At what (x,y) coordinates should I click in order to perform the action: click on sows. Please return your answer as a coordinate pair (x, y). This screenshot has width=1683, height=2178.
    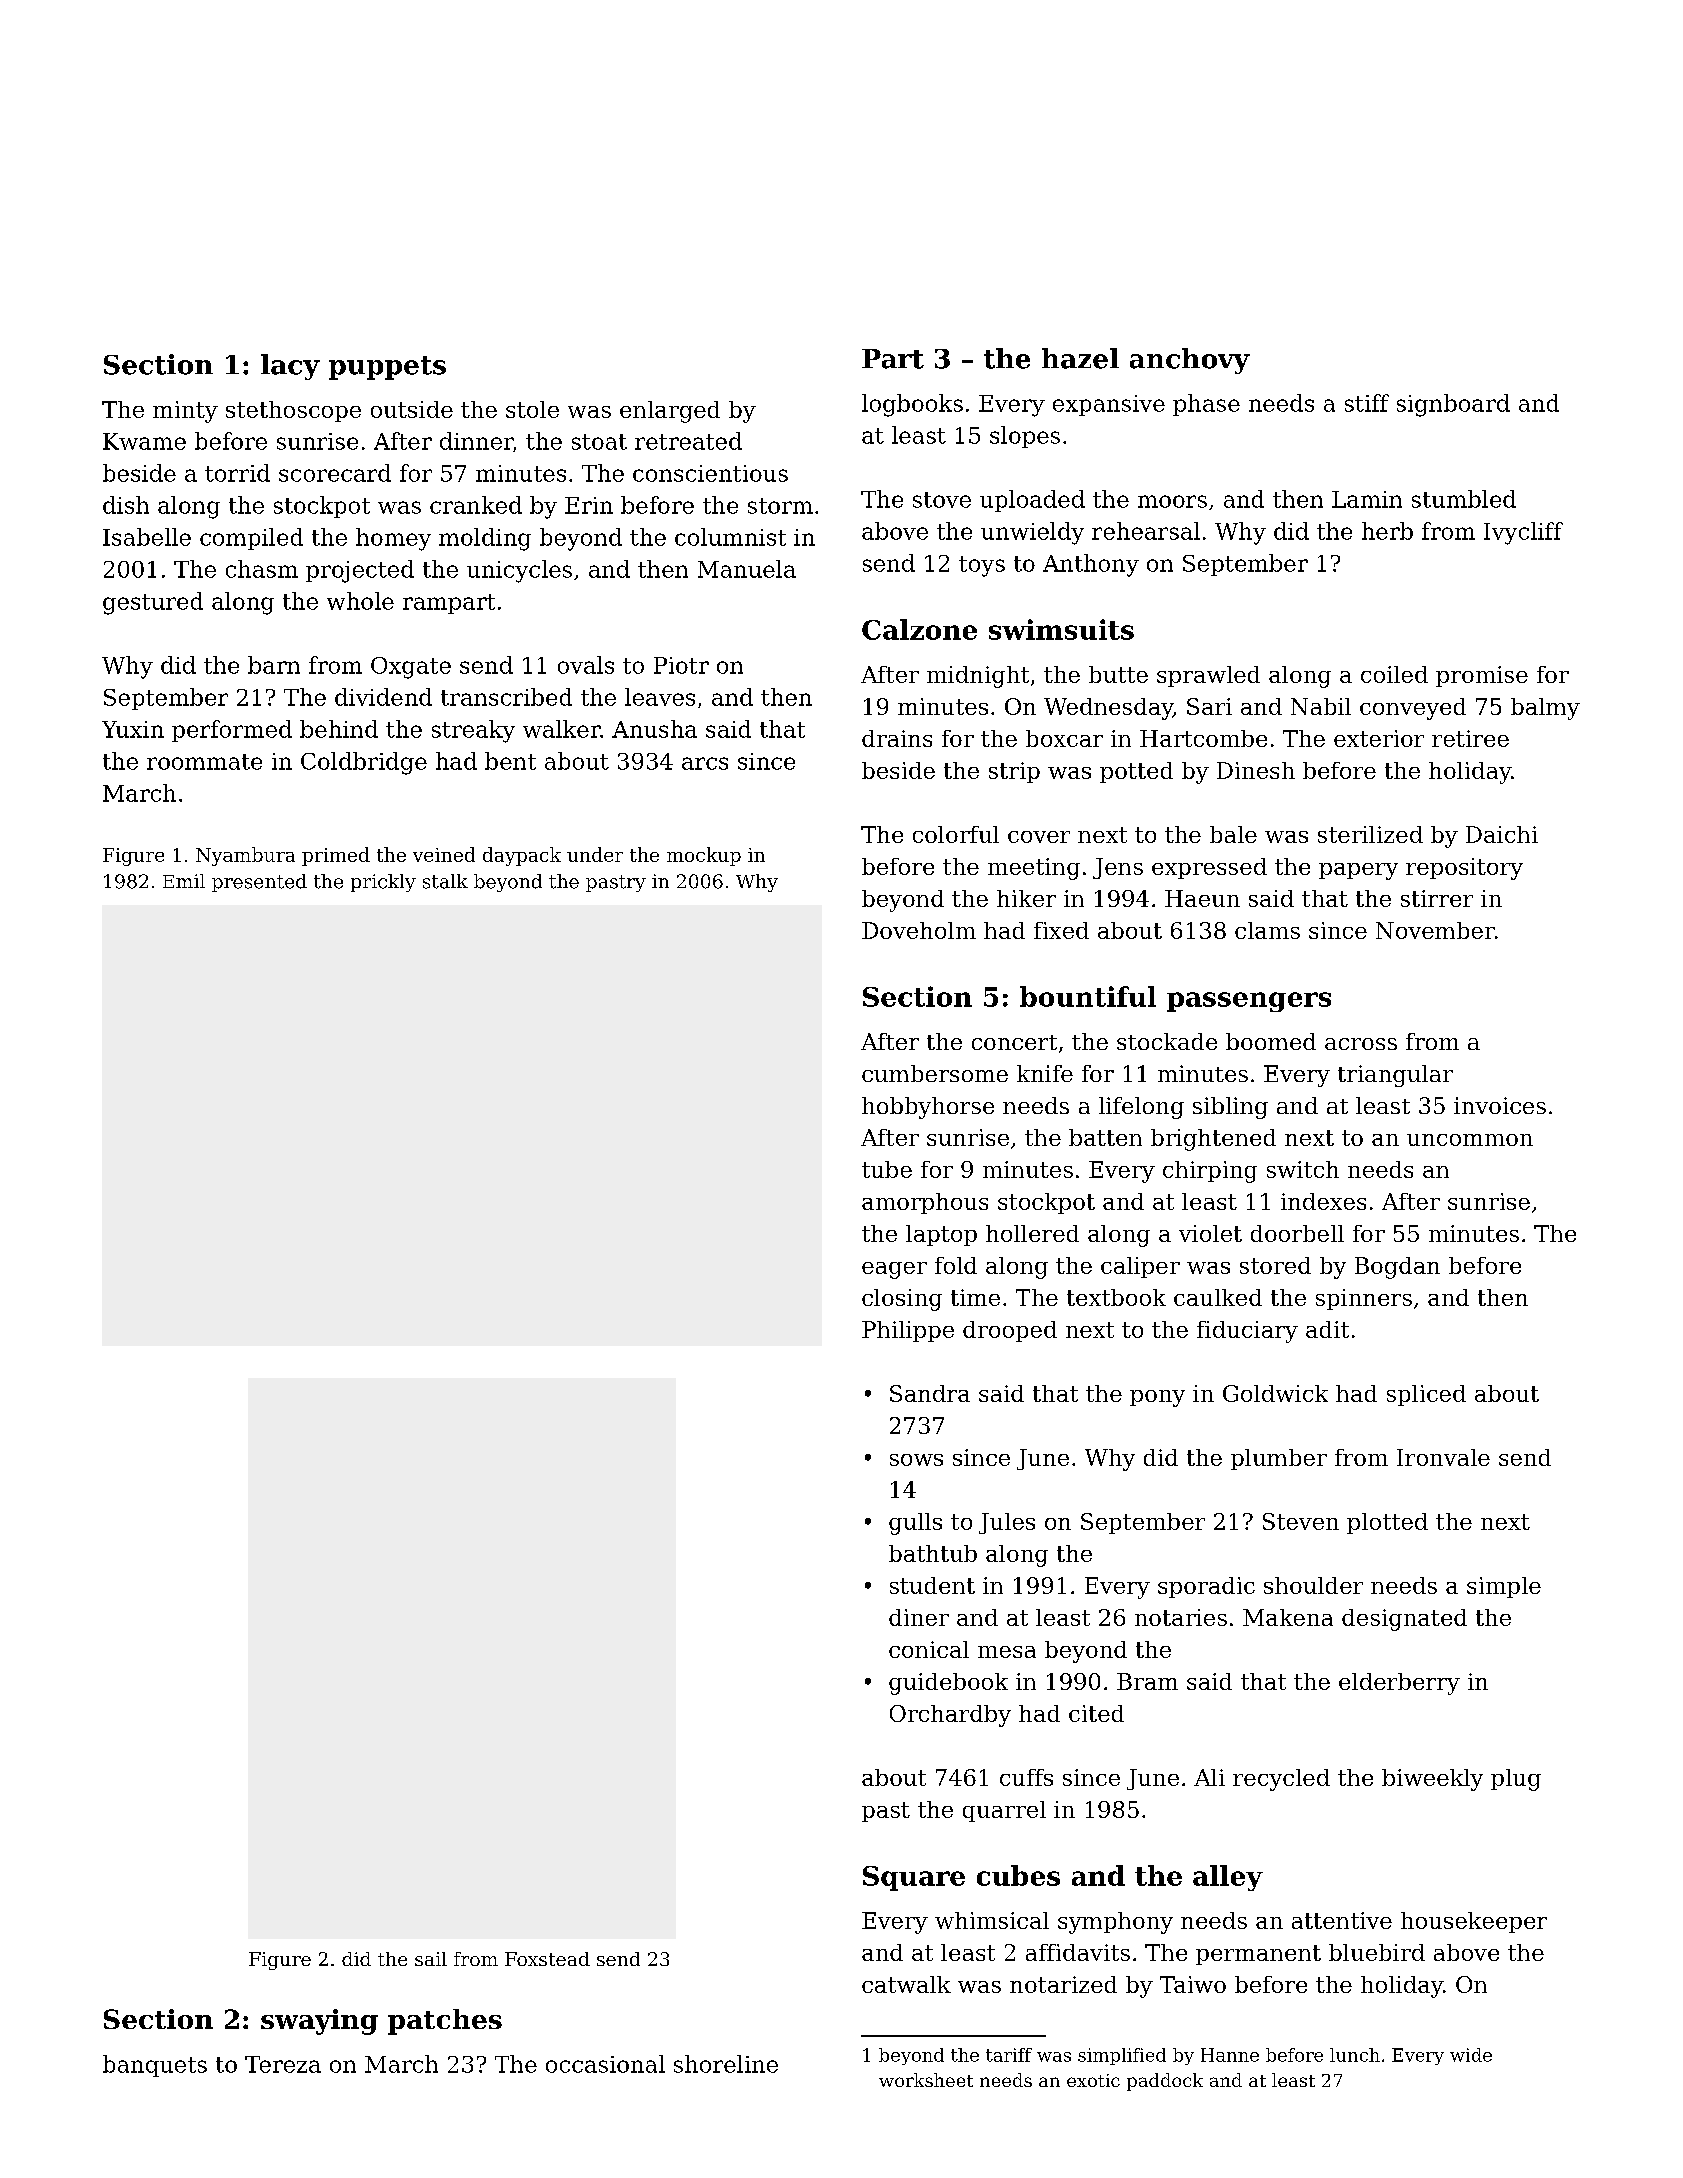
    Looking at the image, I should click on (916, 1460).
